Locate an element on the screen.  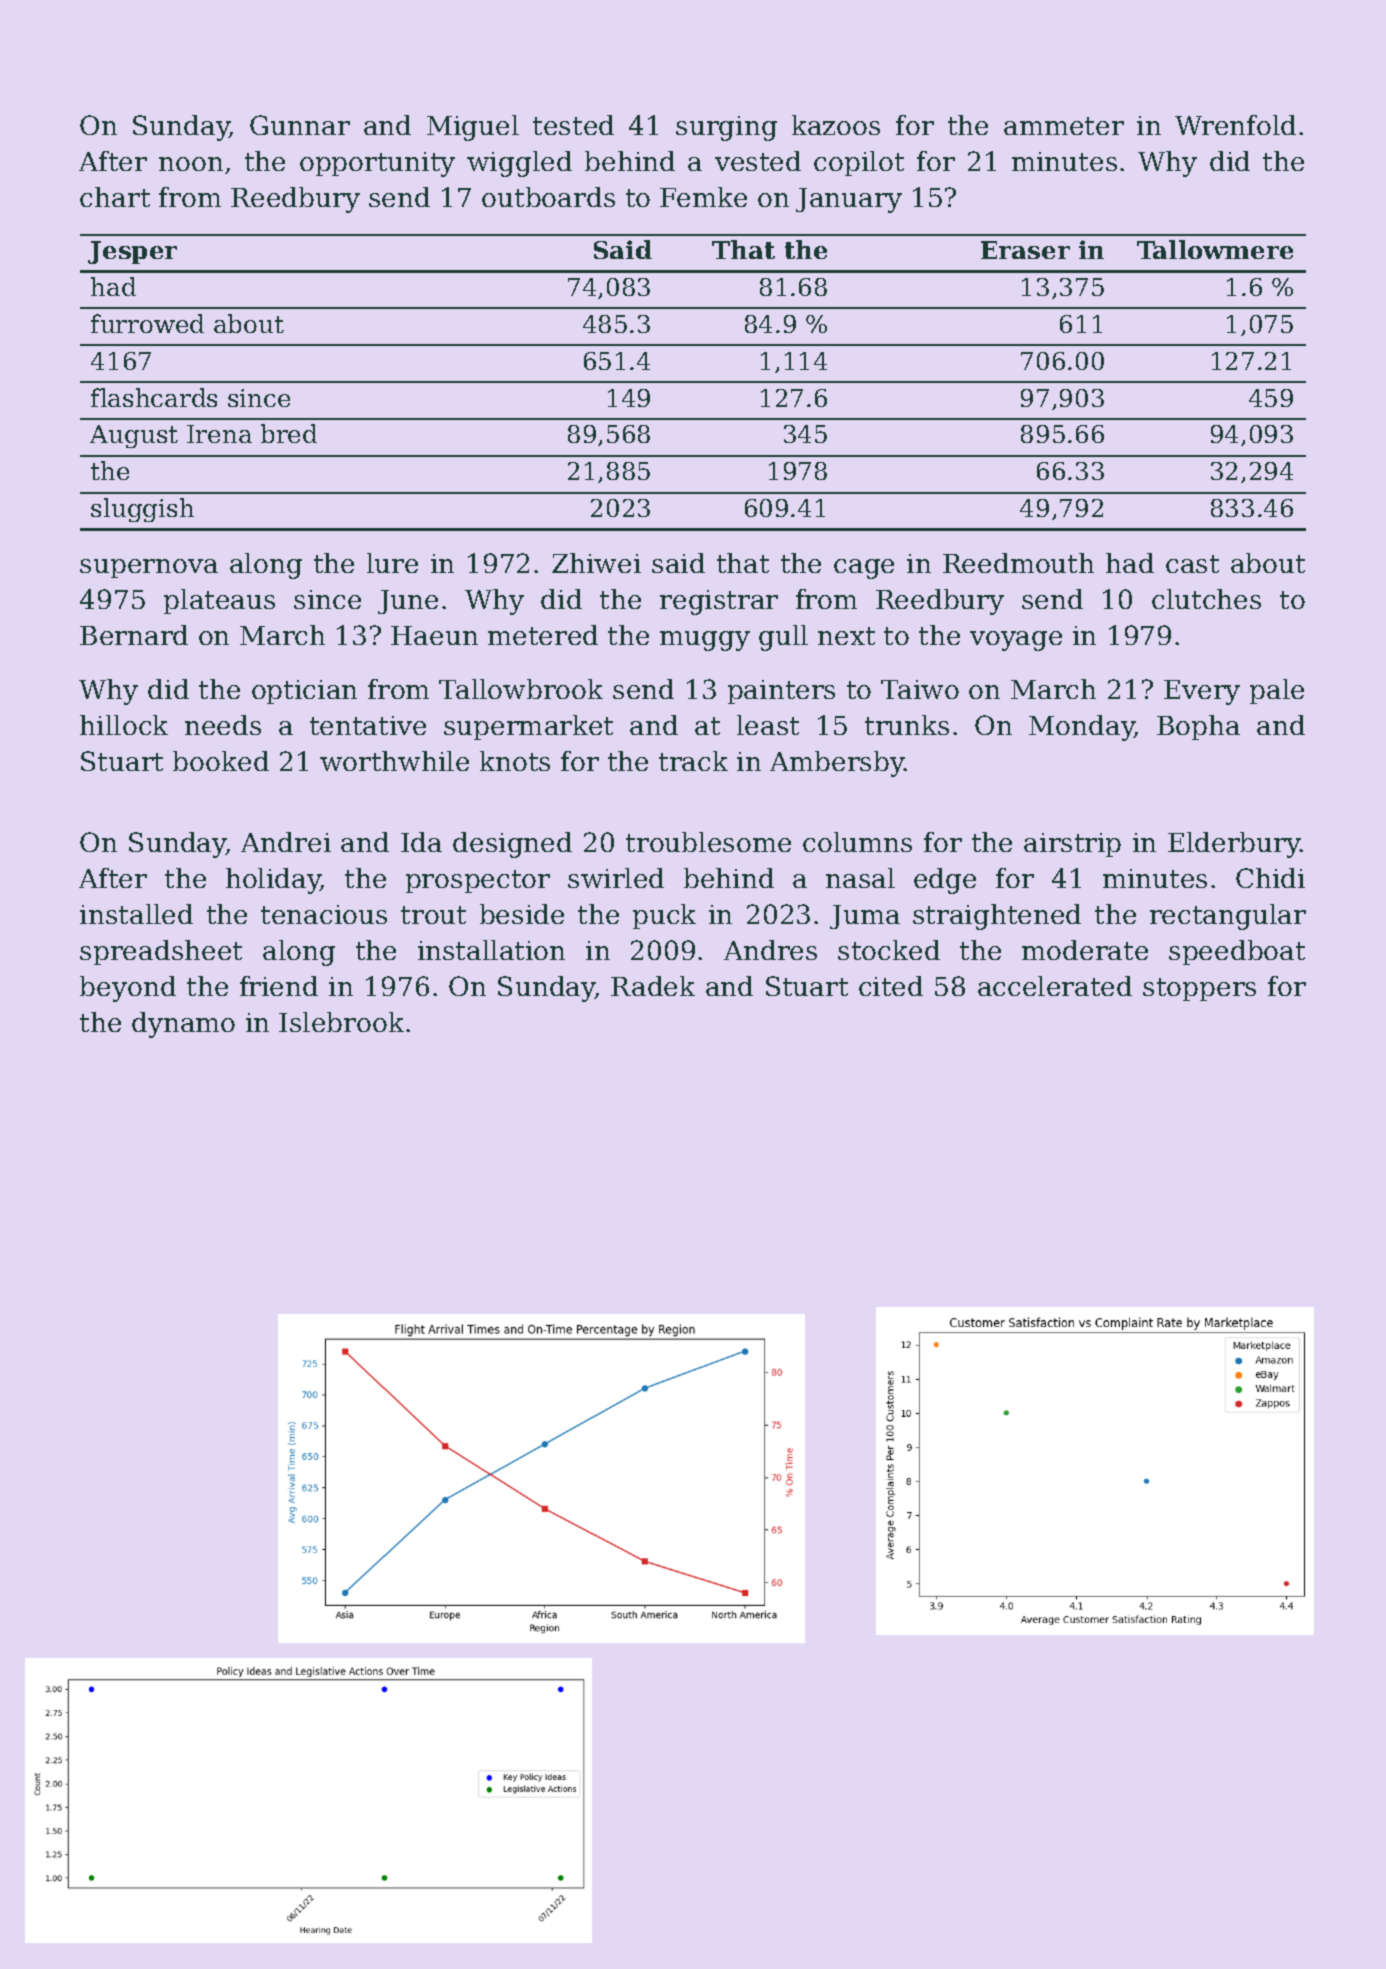
Gunnar is located at coordinates (300, 125).
